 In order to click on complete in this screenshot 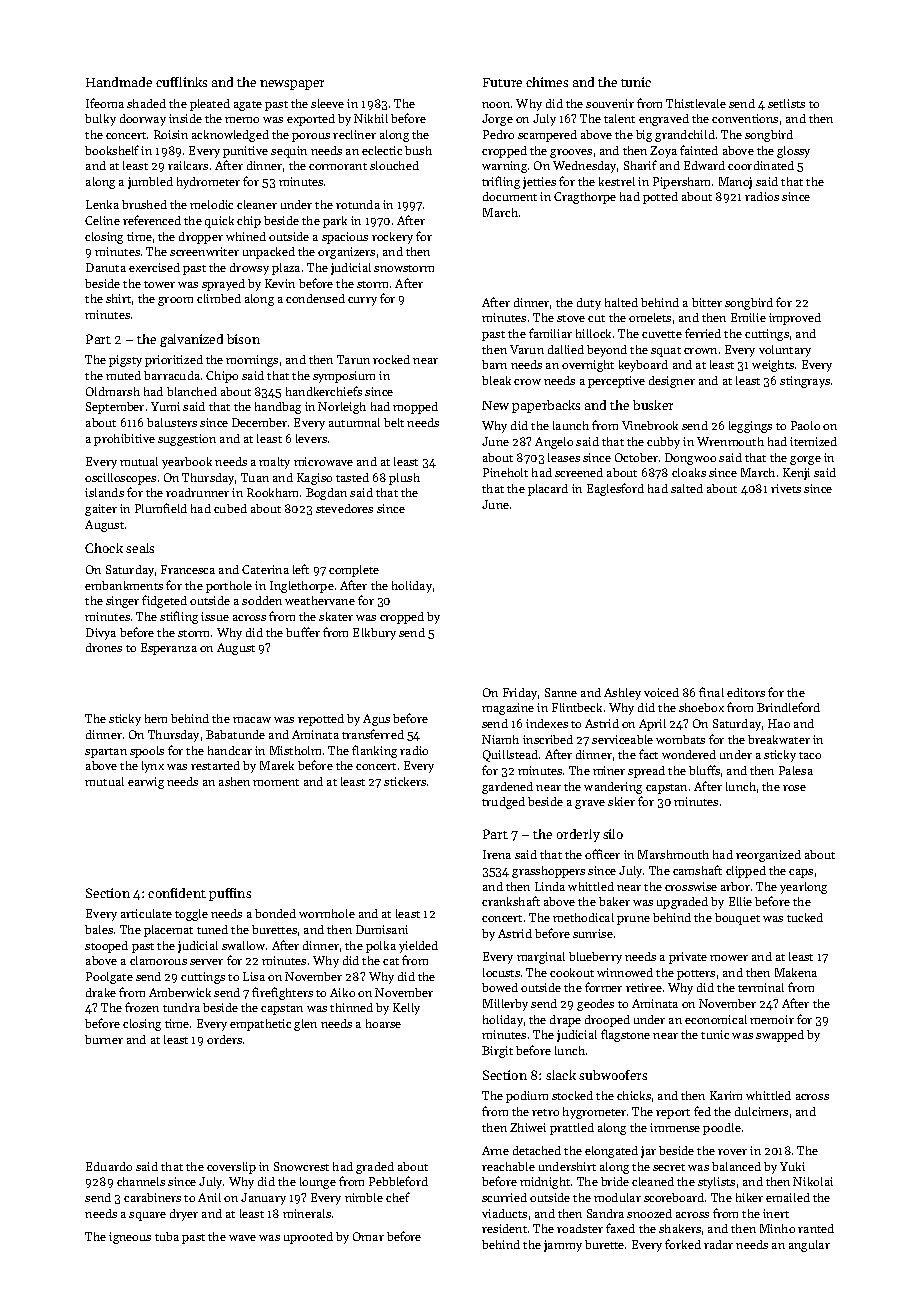, I will do `click(354, 571)`.
